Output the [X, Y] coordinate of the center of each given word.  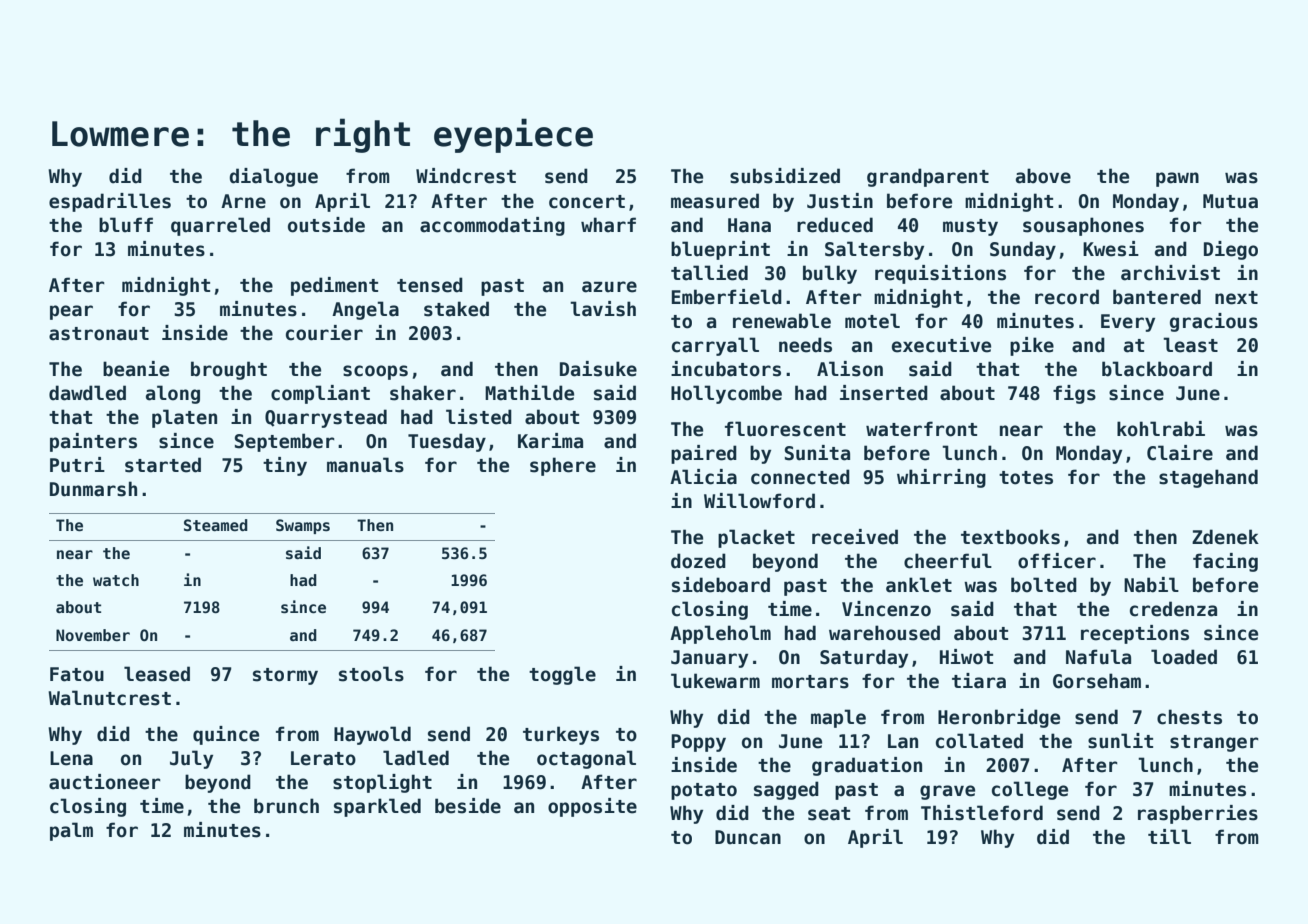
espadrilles [110, 202]
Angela [365, 310]
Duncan [748, 837]
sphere [563, 466]
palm [71, 831]
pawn [1177, 179]
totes [1026, 478]
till [1169, 836]
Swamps [303, 526]
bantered [1157, 297]
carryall [715, 346]
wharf [608, 225]
